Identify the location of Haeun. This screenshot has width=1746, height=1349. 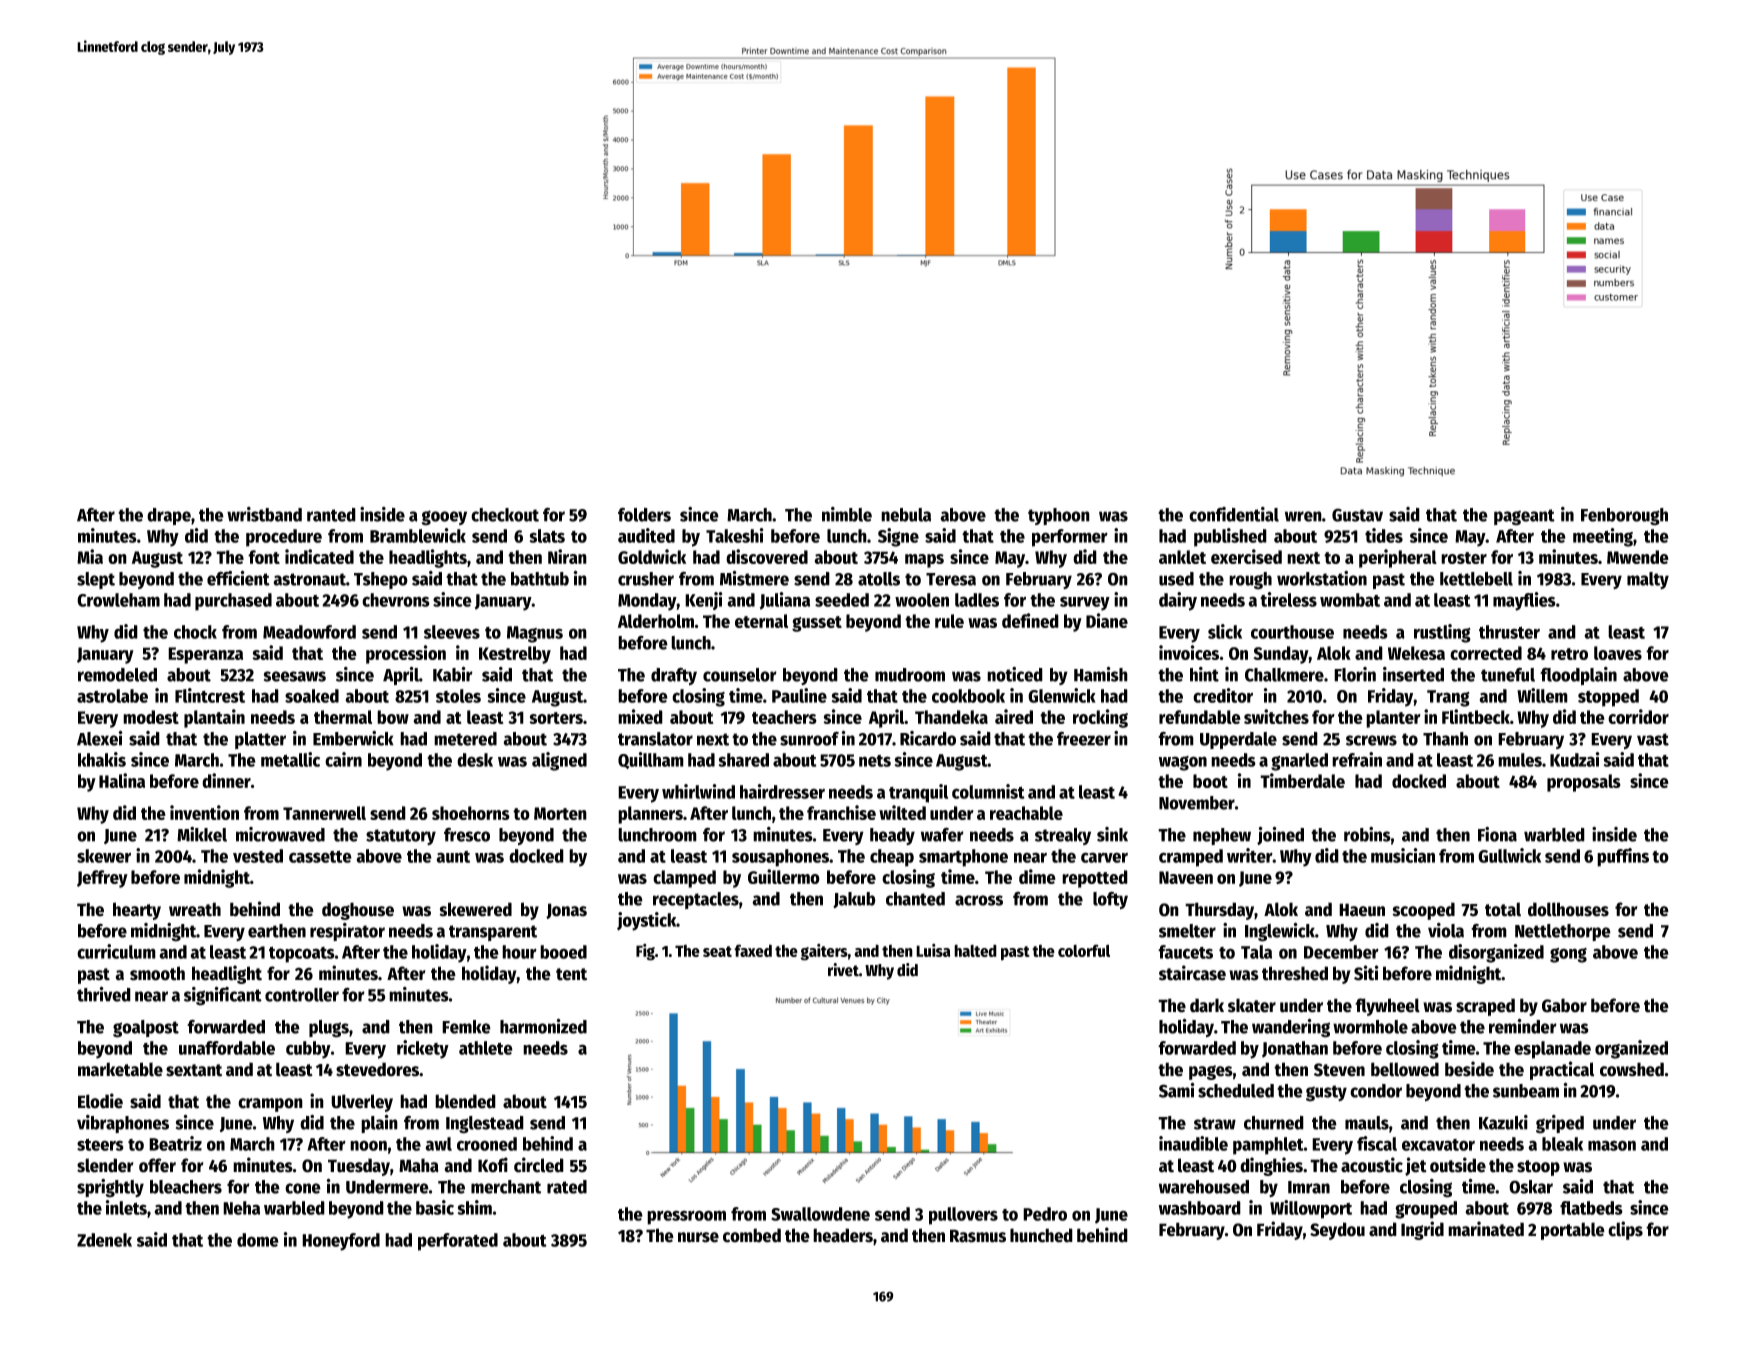
(1362, 910).
